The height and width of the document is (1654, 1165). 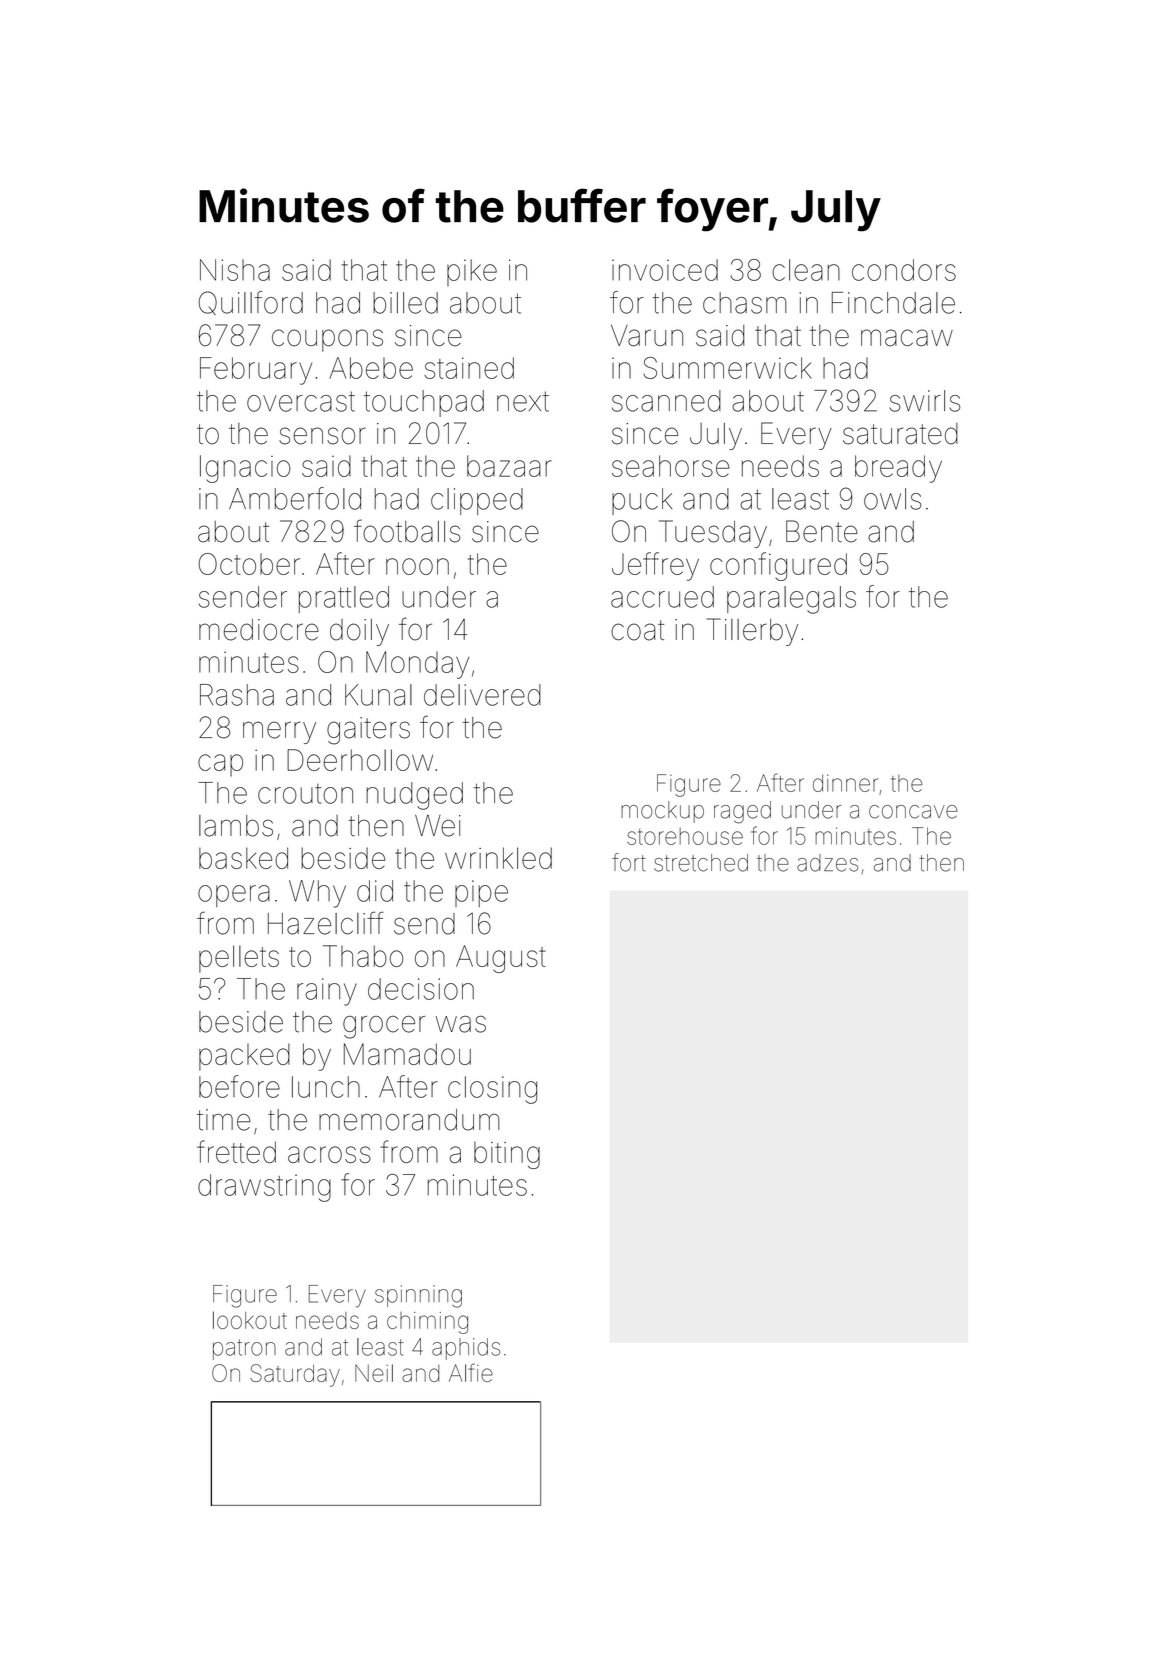 I want to click on October, so click(x=249, y=564).
